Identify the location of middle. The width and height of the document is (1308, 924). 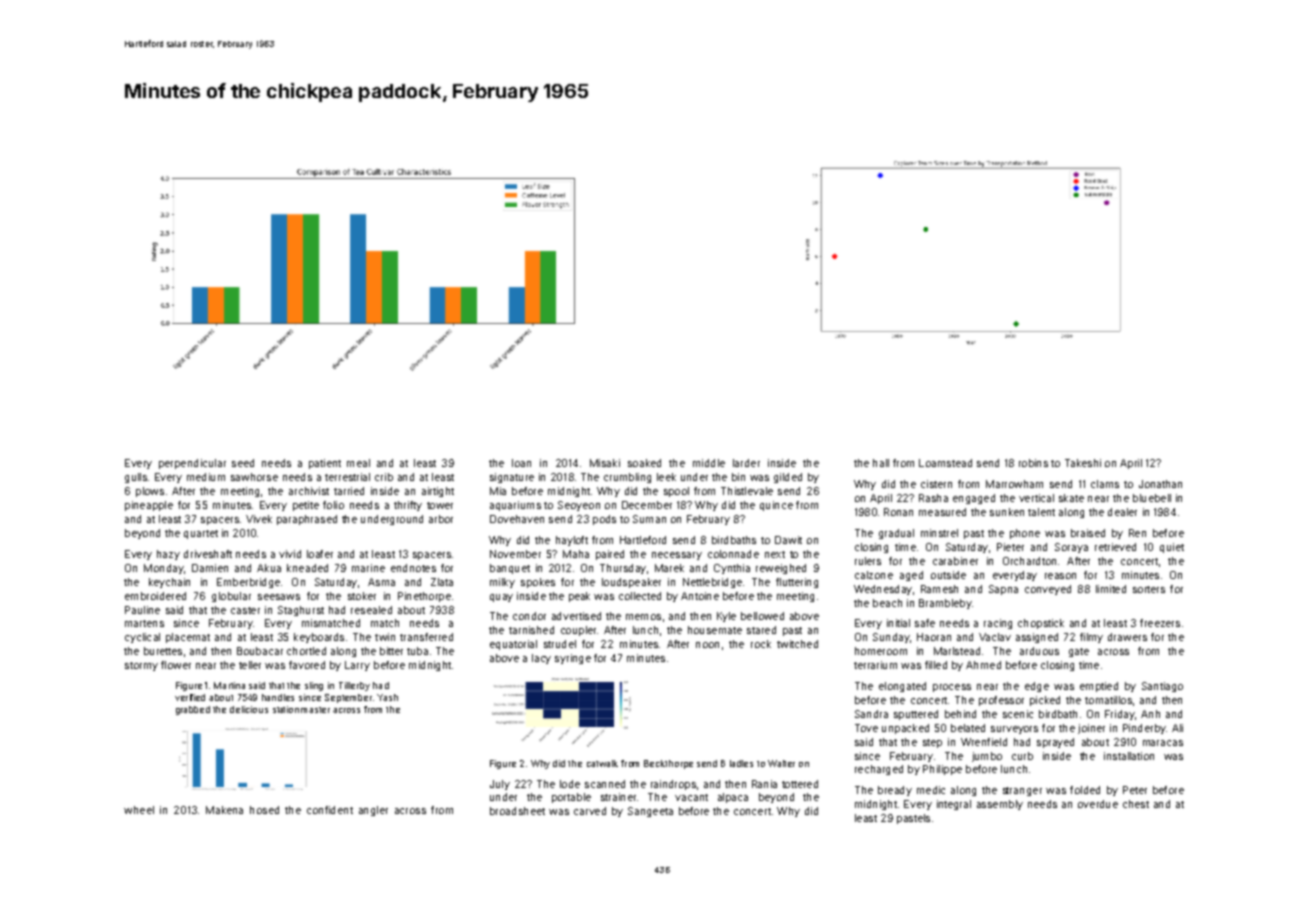
(709, 463).
